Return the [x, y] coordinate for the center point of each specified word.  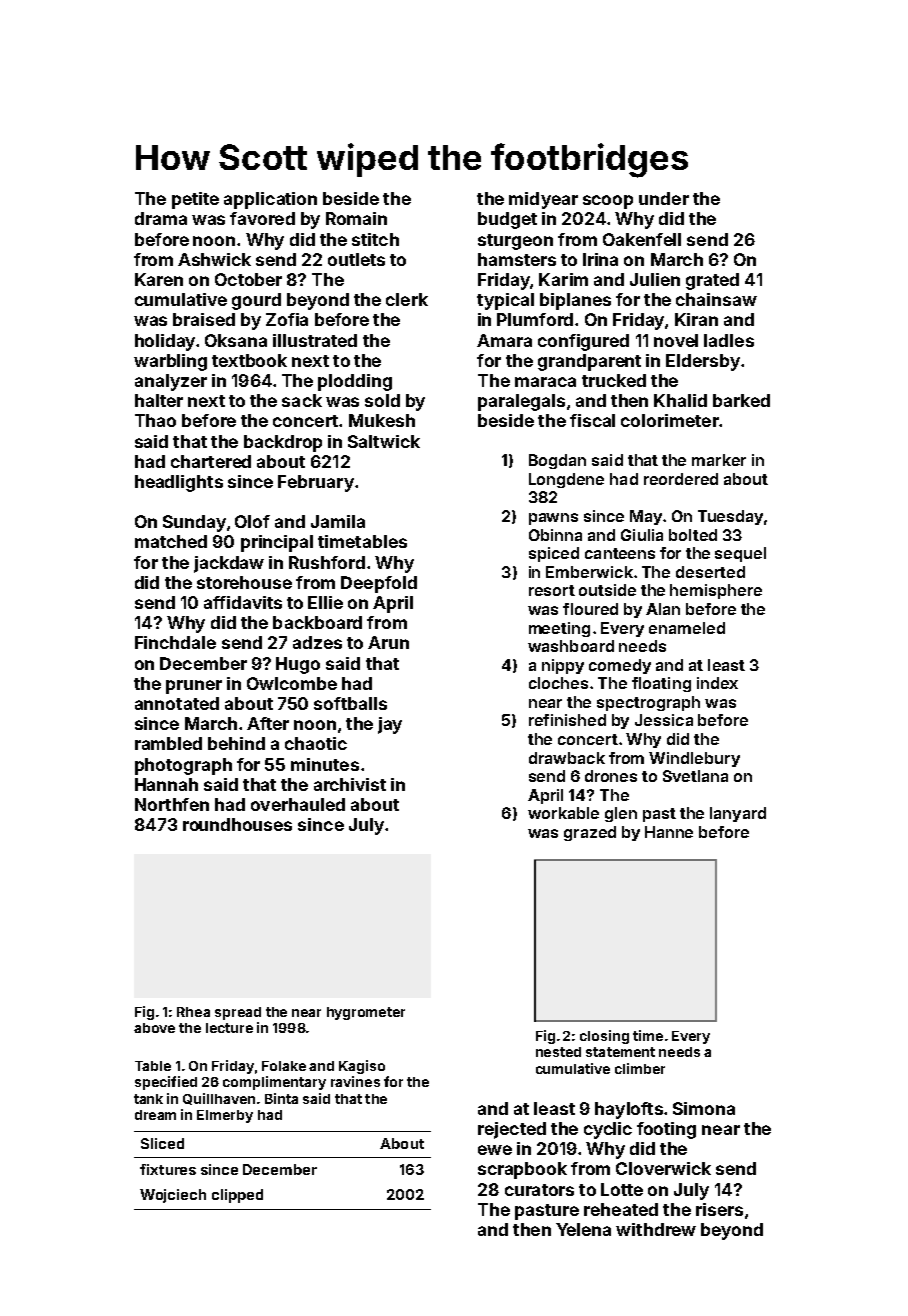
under [664, 198]
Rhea [193, 1012]
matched [171, 541]
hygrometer [366, 1013]
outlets [356, 259]
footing [666, 1130]
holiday [165, 342]
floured [590, 609]
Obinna [555, 535]
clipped [237, 1196]
